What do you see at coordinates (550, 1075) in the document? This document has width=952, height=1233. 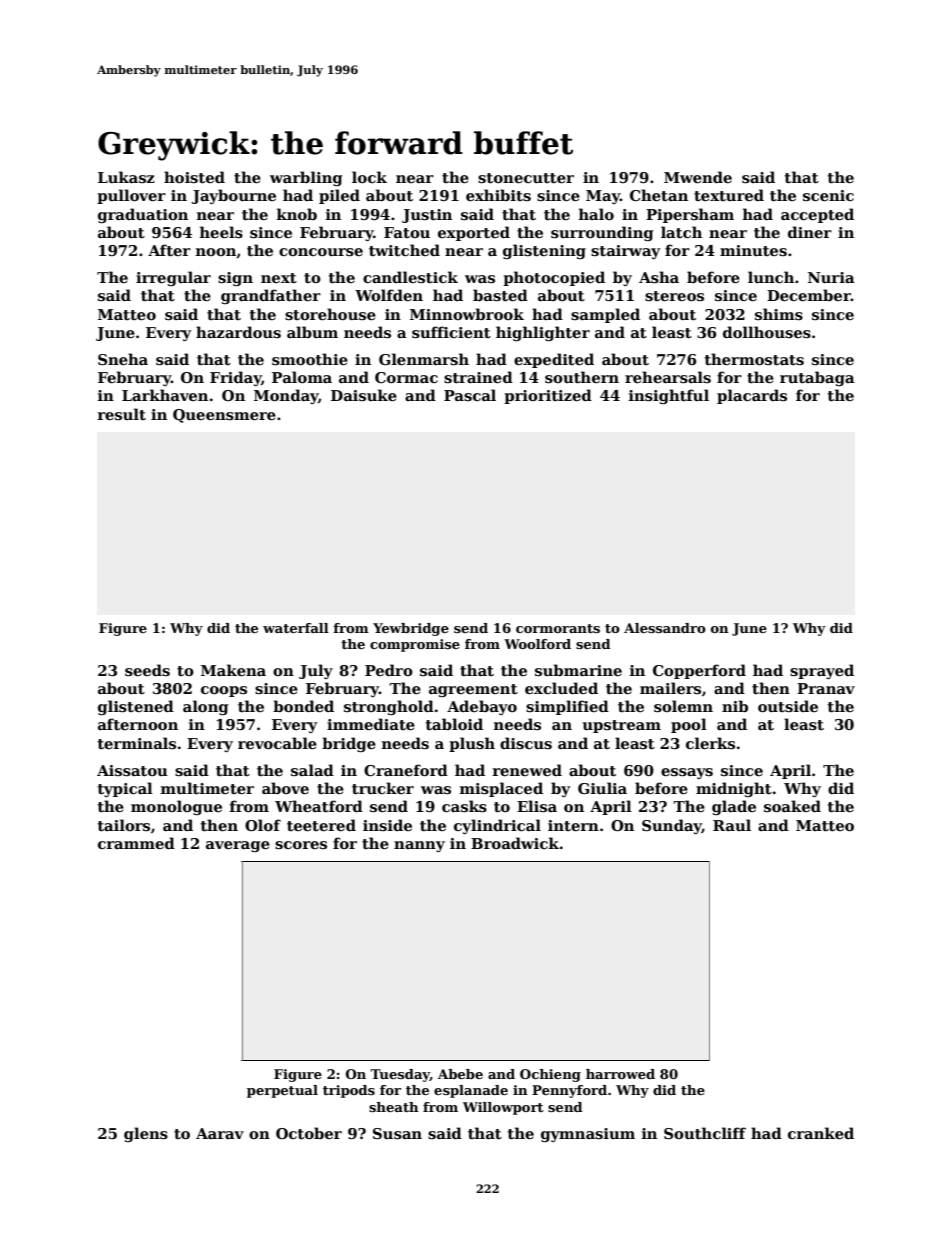 I see `Ochieng` at bounding box center [550, 1075].
